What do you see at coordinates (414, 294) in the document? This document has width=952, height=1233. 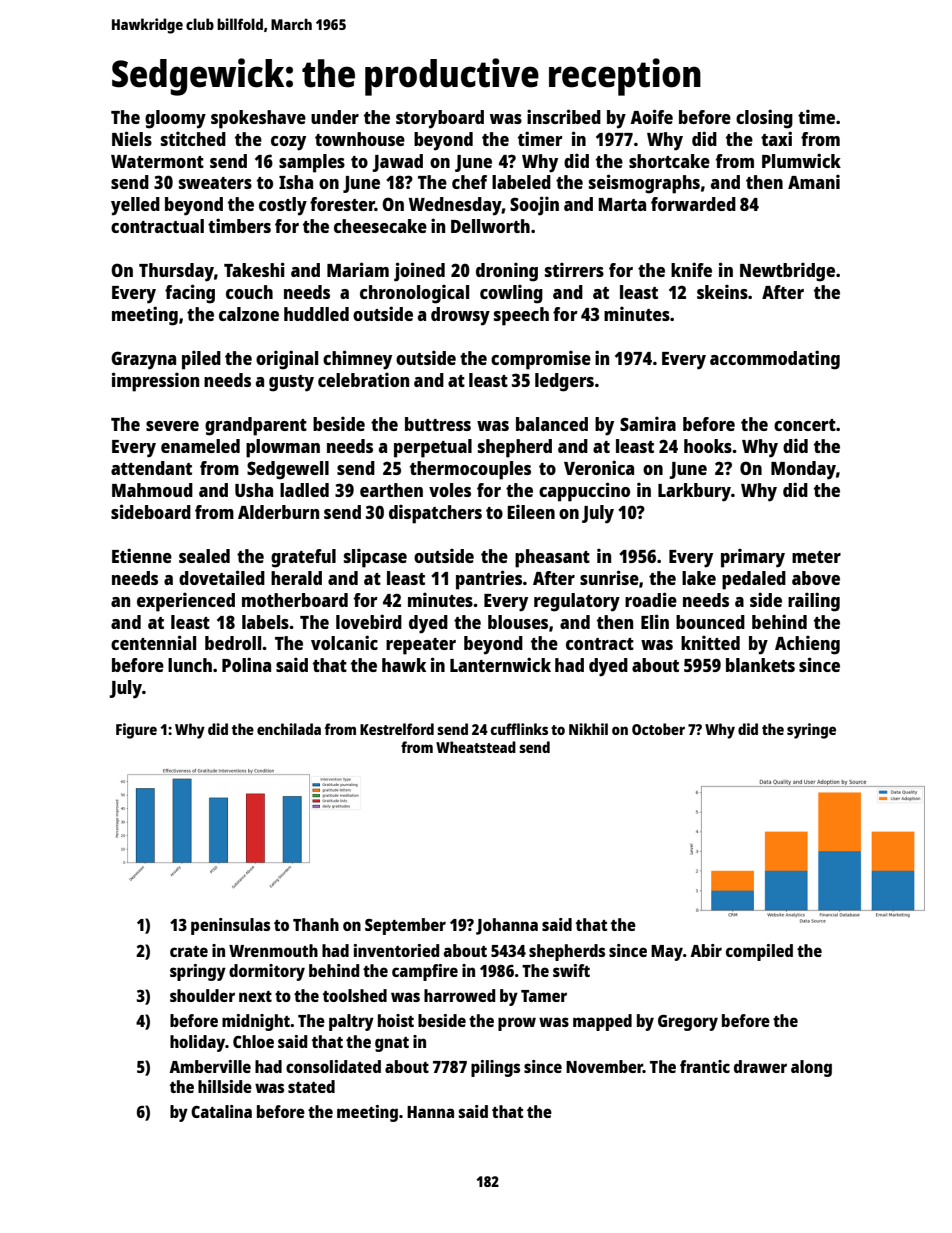 I see `chronological` at bounding box center [414, 294].
